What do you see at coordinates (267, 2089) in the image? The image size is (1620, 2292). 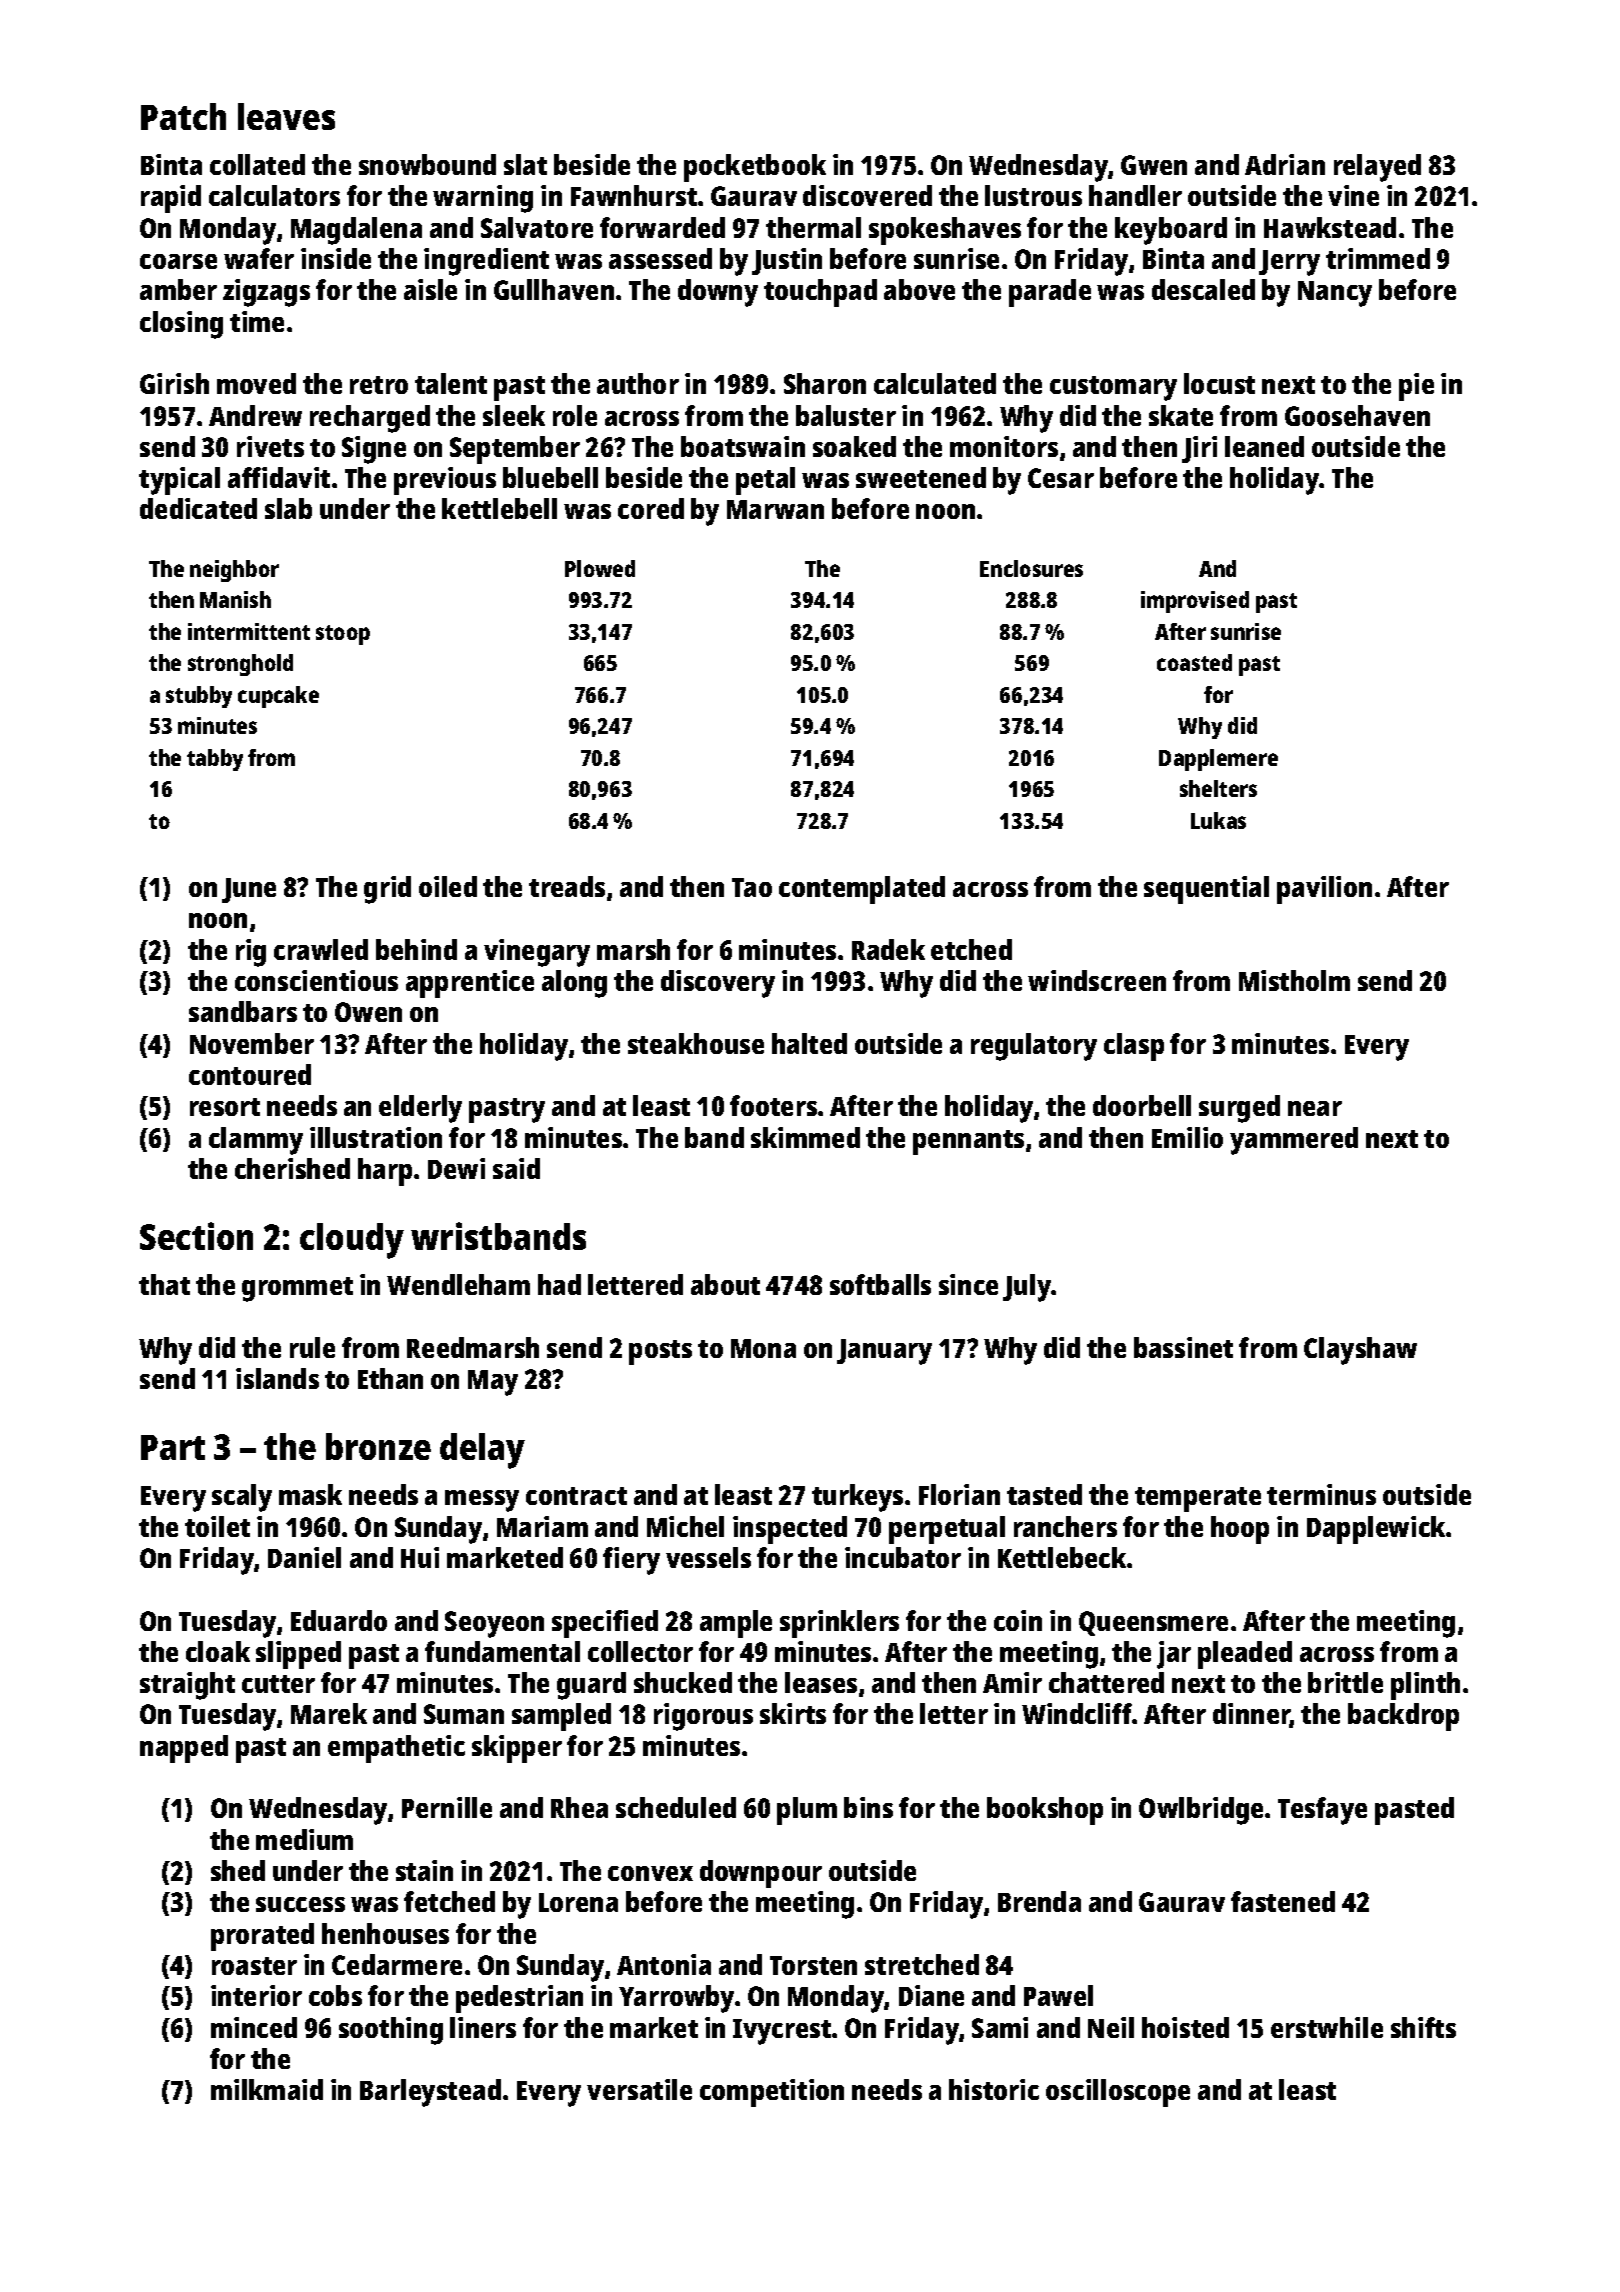 I see `milkmaid` at bounding box center [267, 2089].
